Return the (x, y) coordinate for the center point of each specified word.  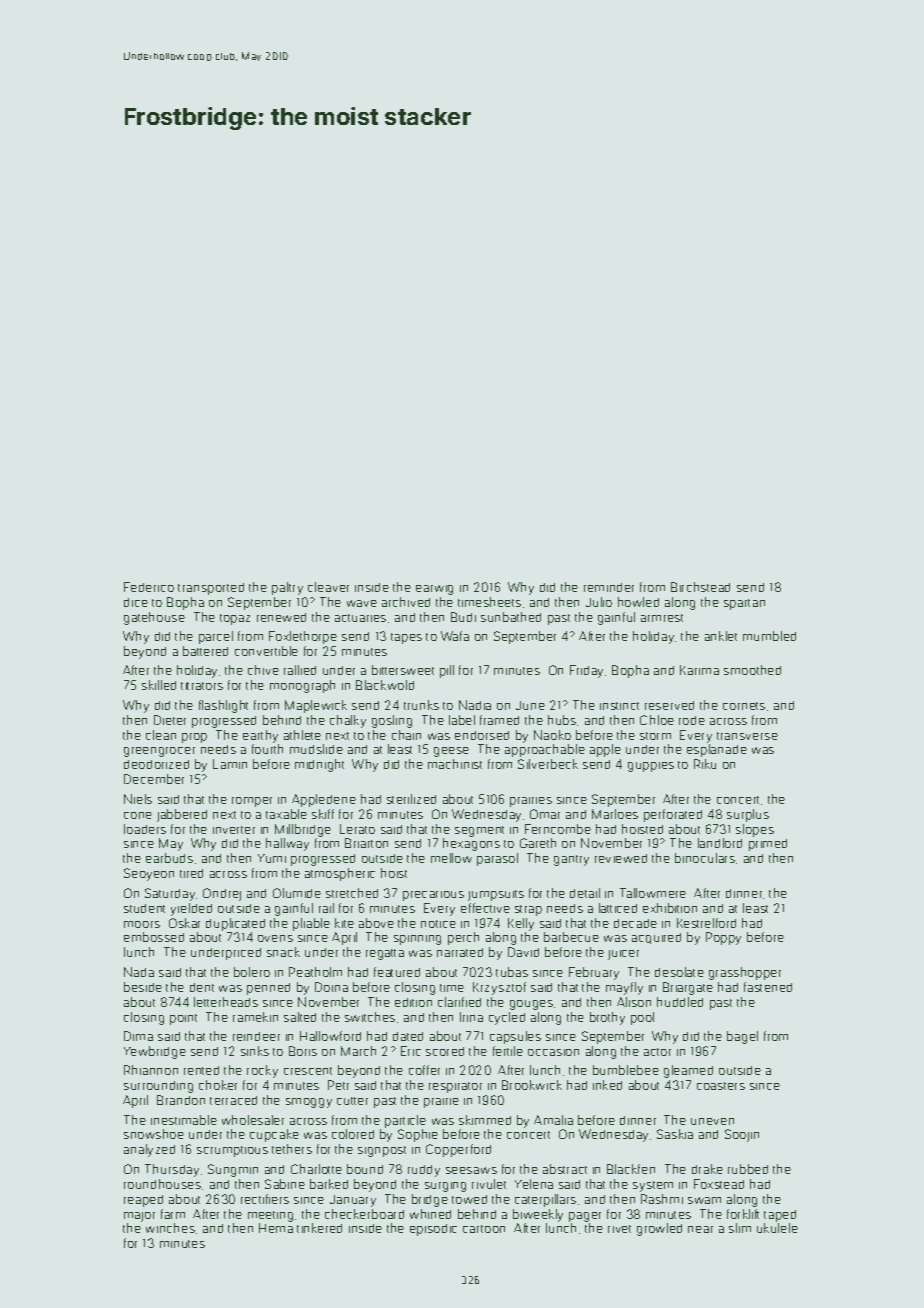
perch (463, 938)
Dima (138, 1036)
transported (211, 589)
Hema (276, 1228)
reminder (609, 587)
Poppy (723, 938)
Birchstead (700, 587)
